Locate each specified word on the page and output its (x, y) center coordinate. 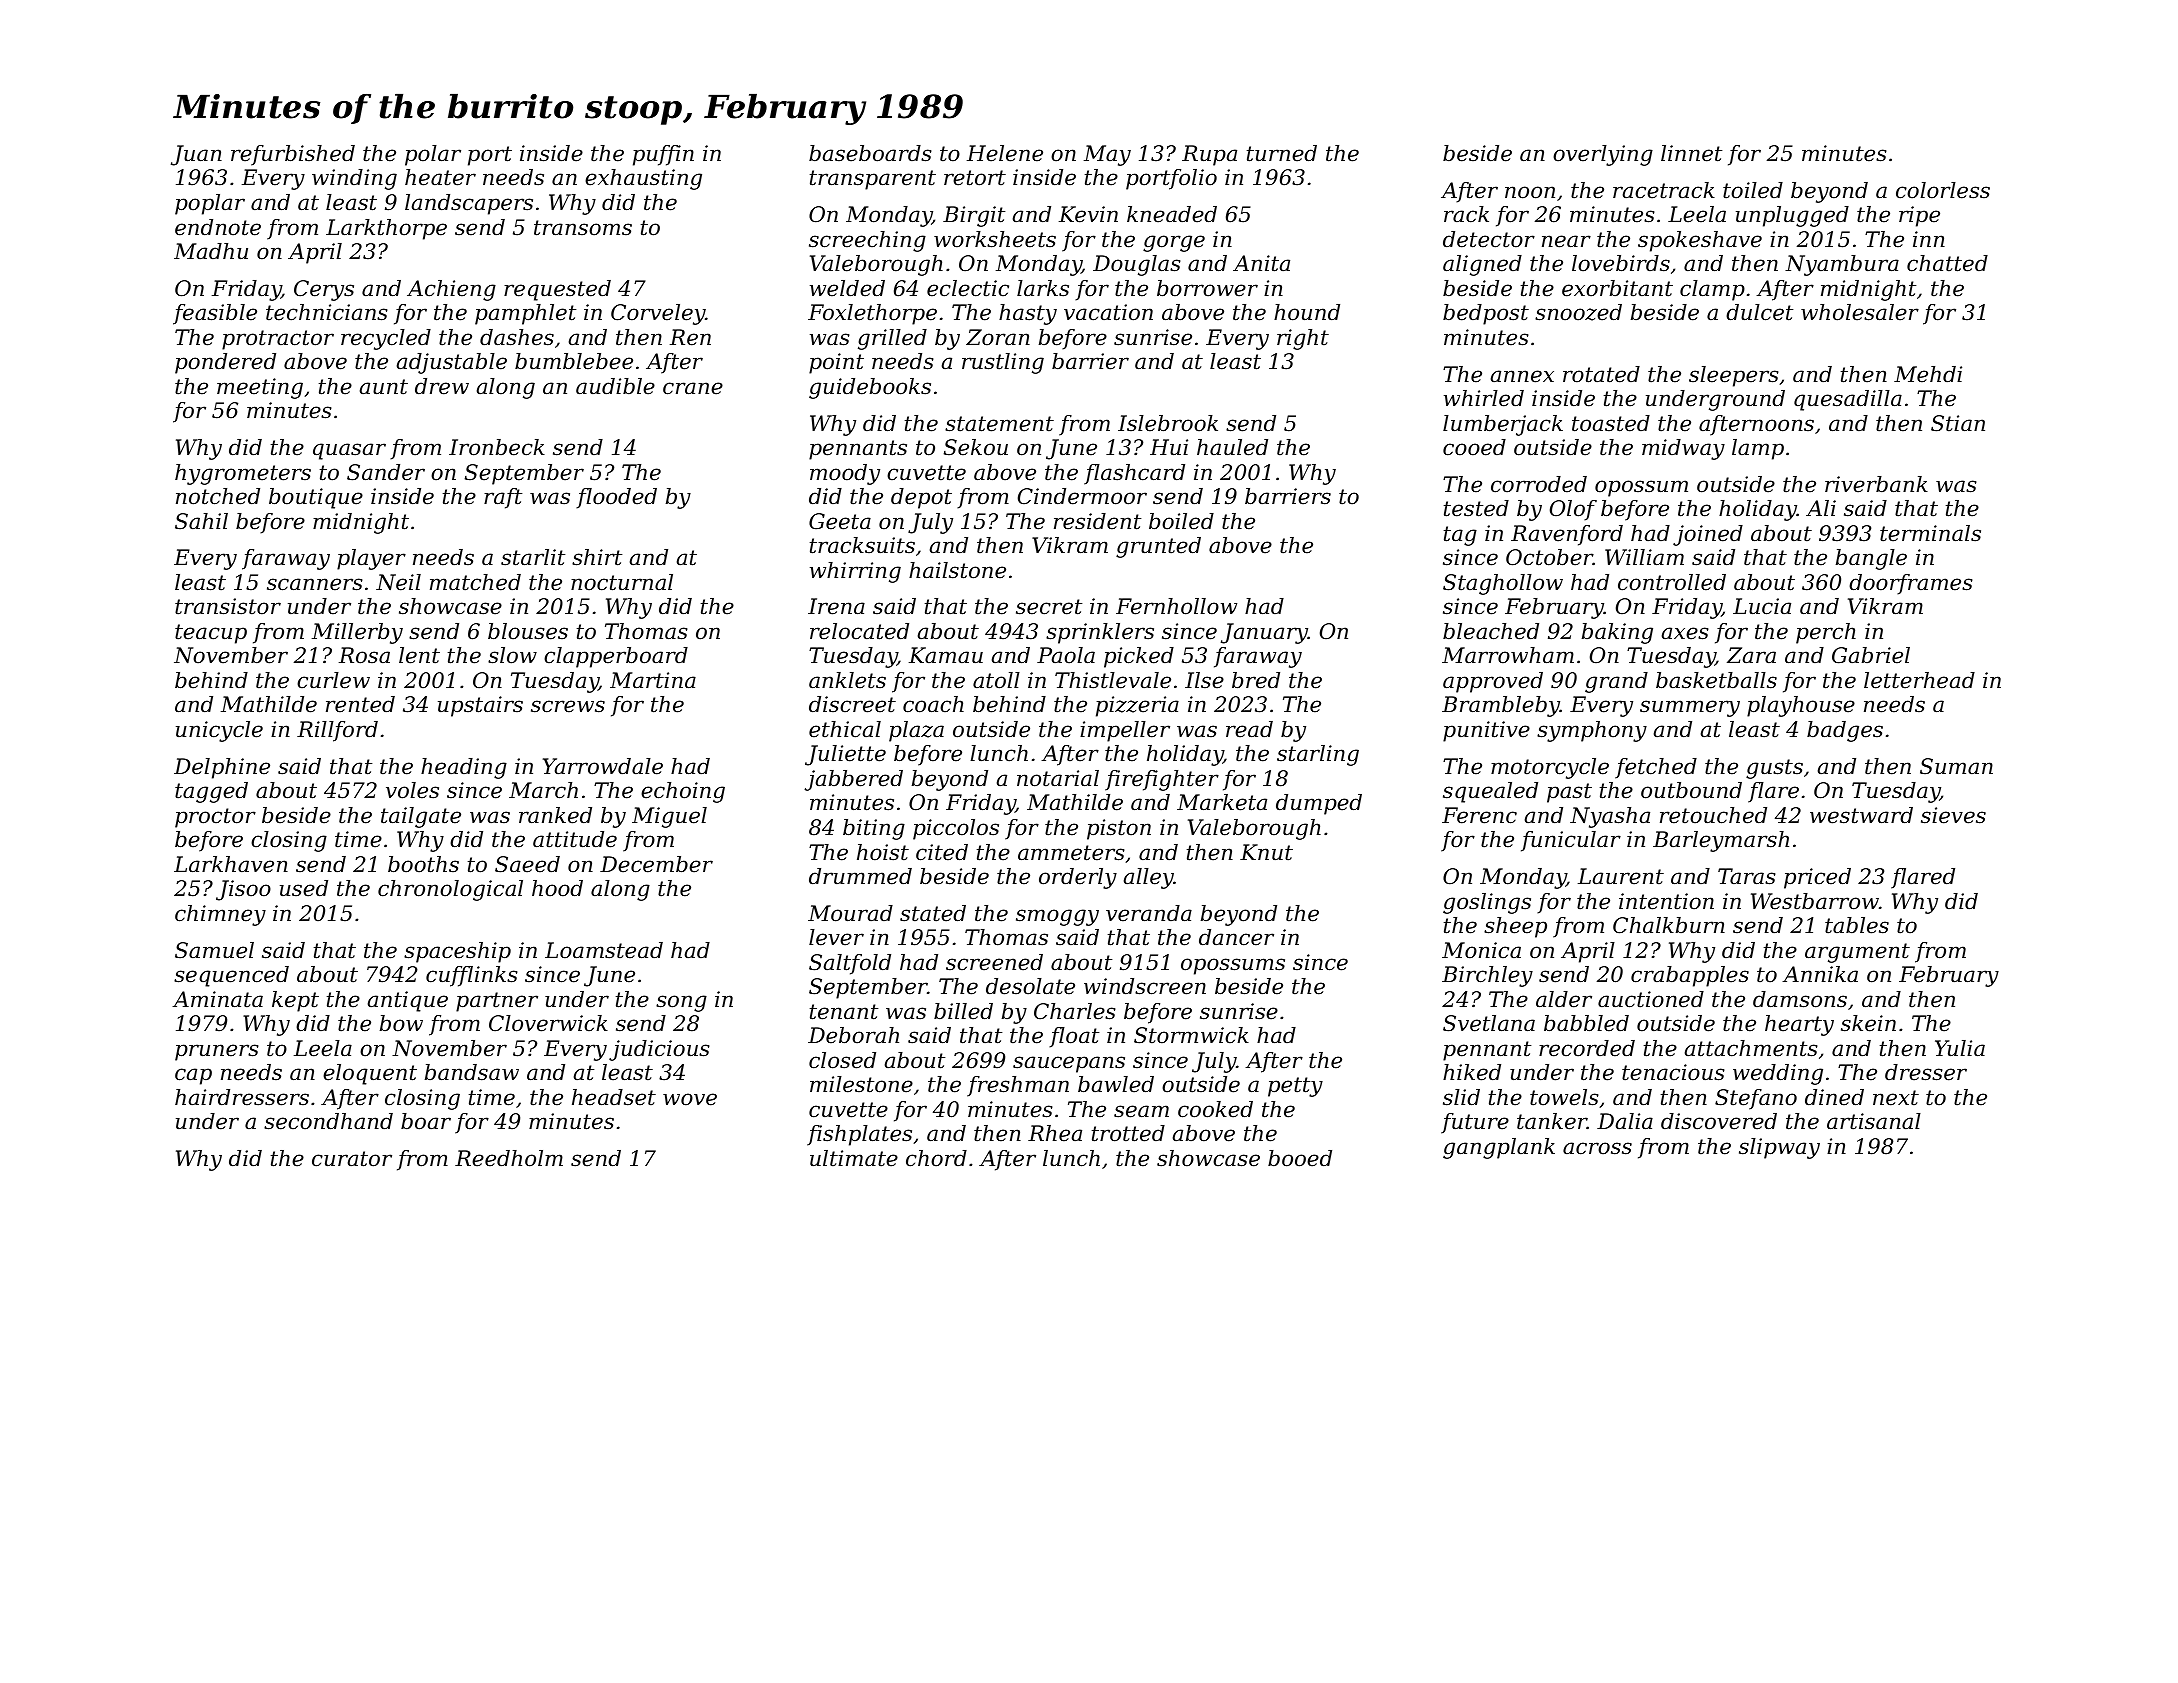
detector (1489, 239)
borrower (1207, 288)
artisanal (1874, 1121)
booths (423, 864)
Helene (1005, 153)
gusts (1774, 769)
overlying (1603, 155)
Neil (398, 582)
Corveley (658, 314)
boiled (1181, 521)
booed (1300, 1158)
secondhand (328, 1121)
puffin (663, 155)
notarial (1058, 778)
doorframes (1911, 584)
